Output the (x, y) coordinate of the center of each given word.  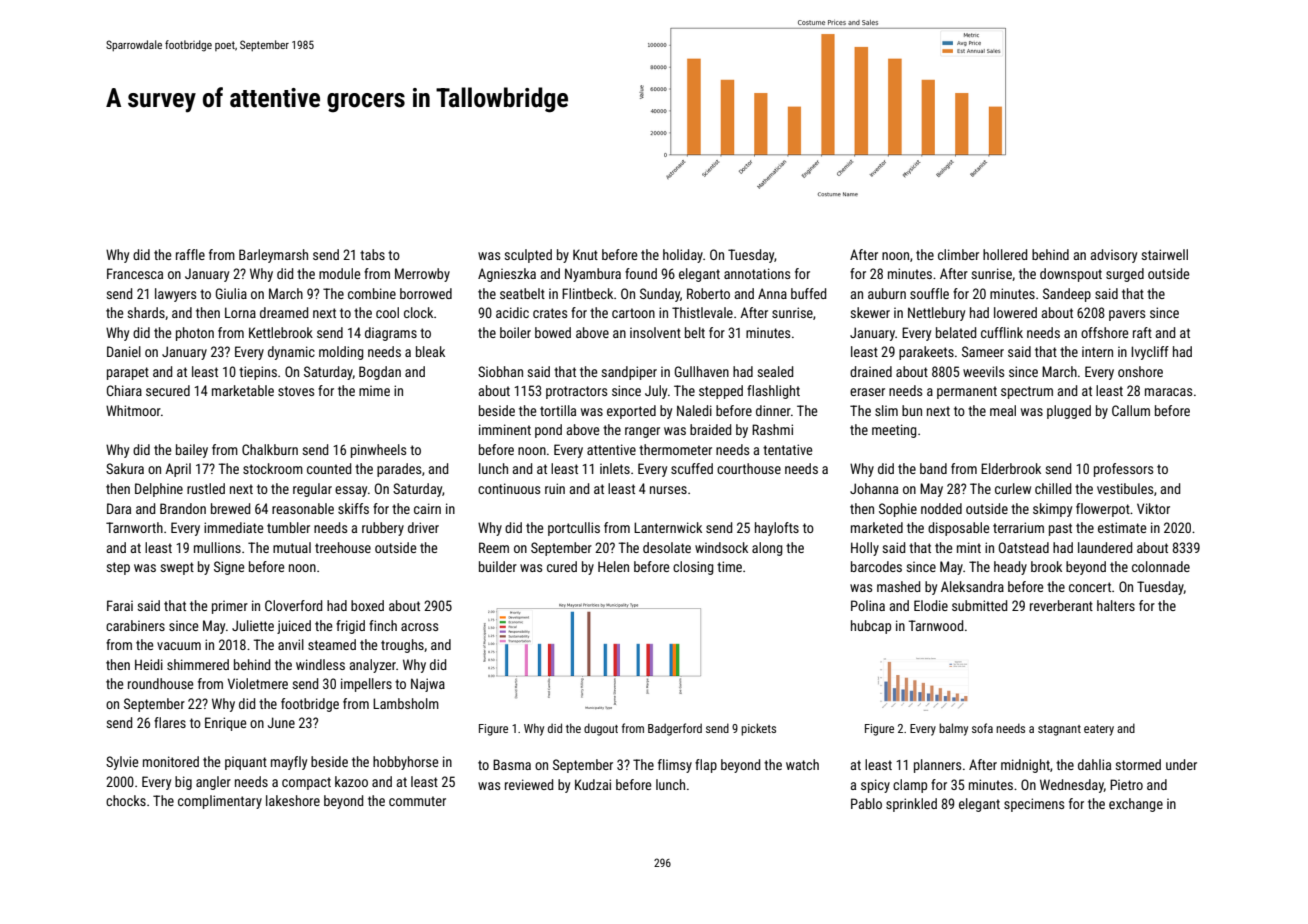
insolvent (655, 332)
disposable (959, 529)
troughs (402, 646)
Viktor (1153, 508)
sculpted (528, 256)
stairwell (1164, 254)
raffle (190, 254)
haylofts (777, 529)
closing (693, 568)
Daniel (124, 351)
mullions (217, 547)
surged (1125, 275)
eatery (1099, 730)
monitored (171, 761)
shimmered (198, 664)
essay (351, 491)
